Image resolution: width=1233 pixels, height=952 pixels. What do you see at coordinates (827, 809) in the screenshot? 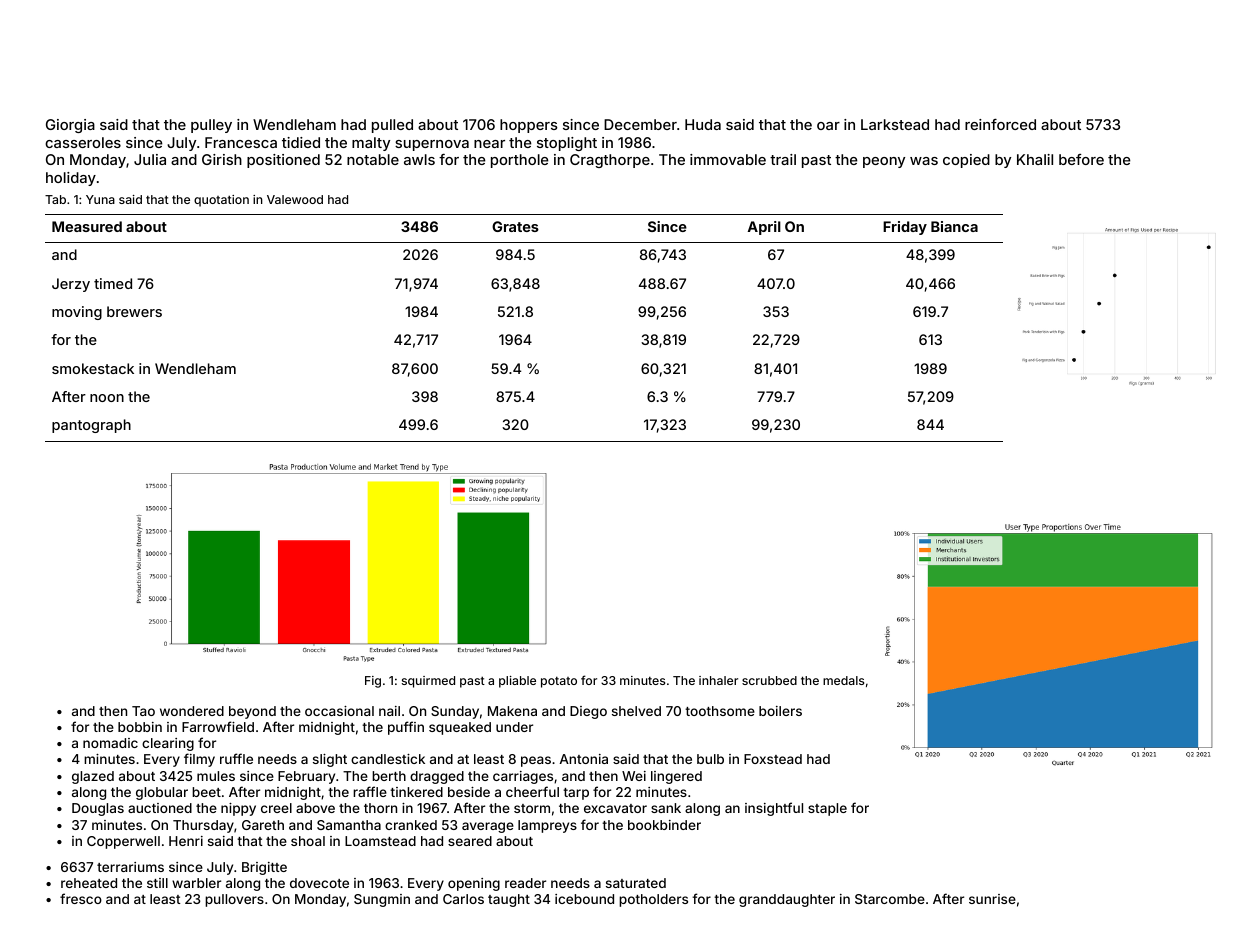
I see `staple` at bounding box center [827, 809].
